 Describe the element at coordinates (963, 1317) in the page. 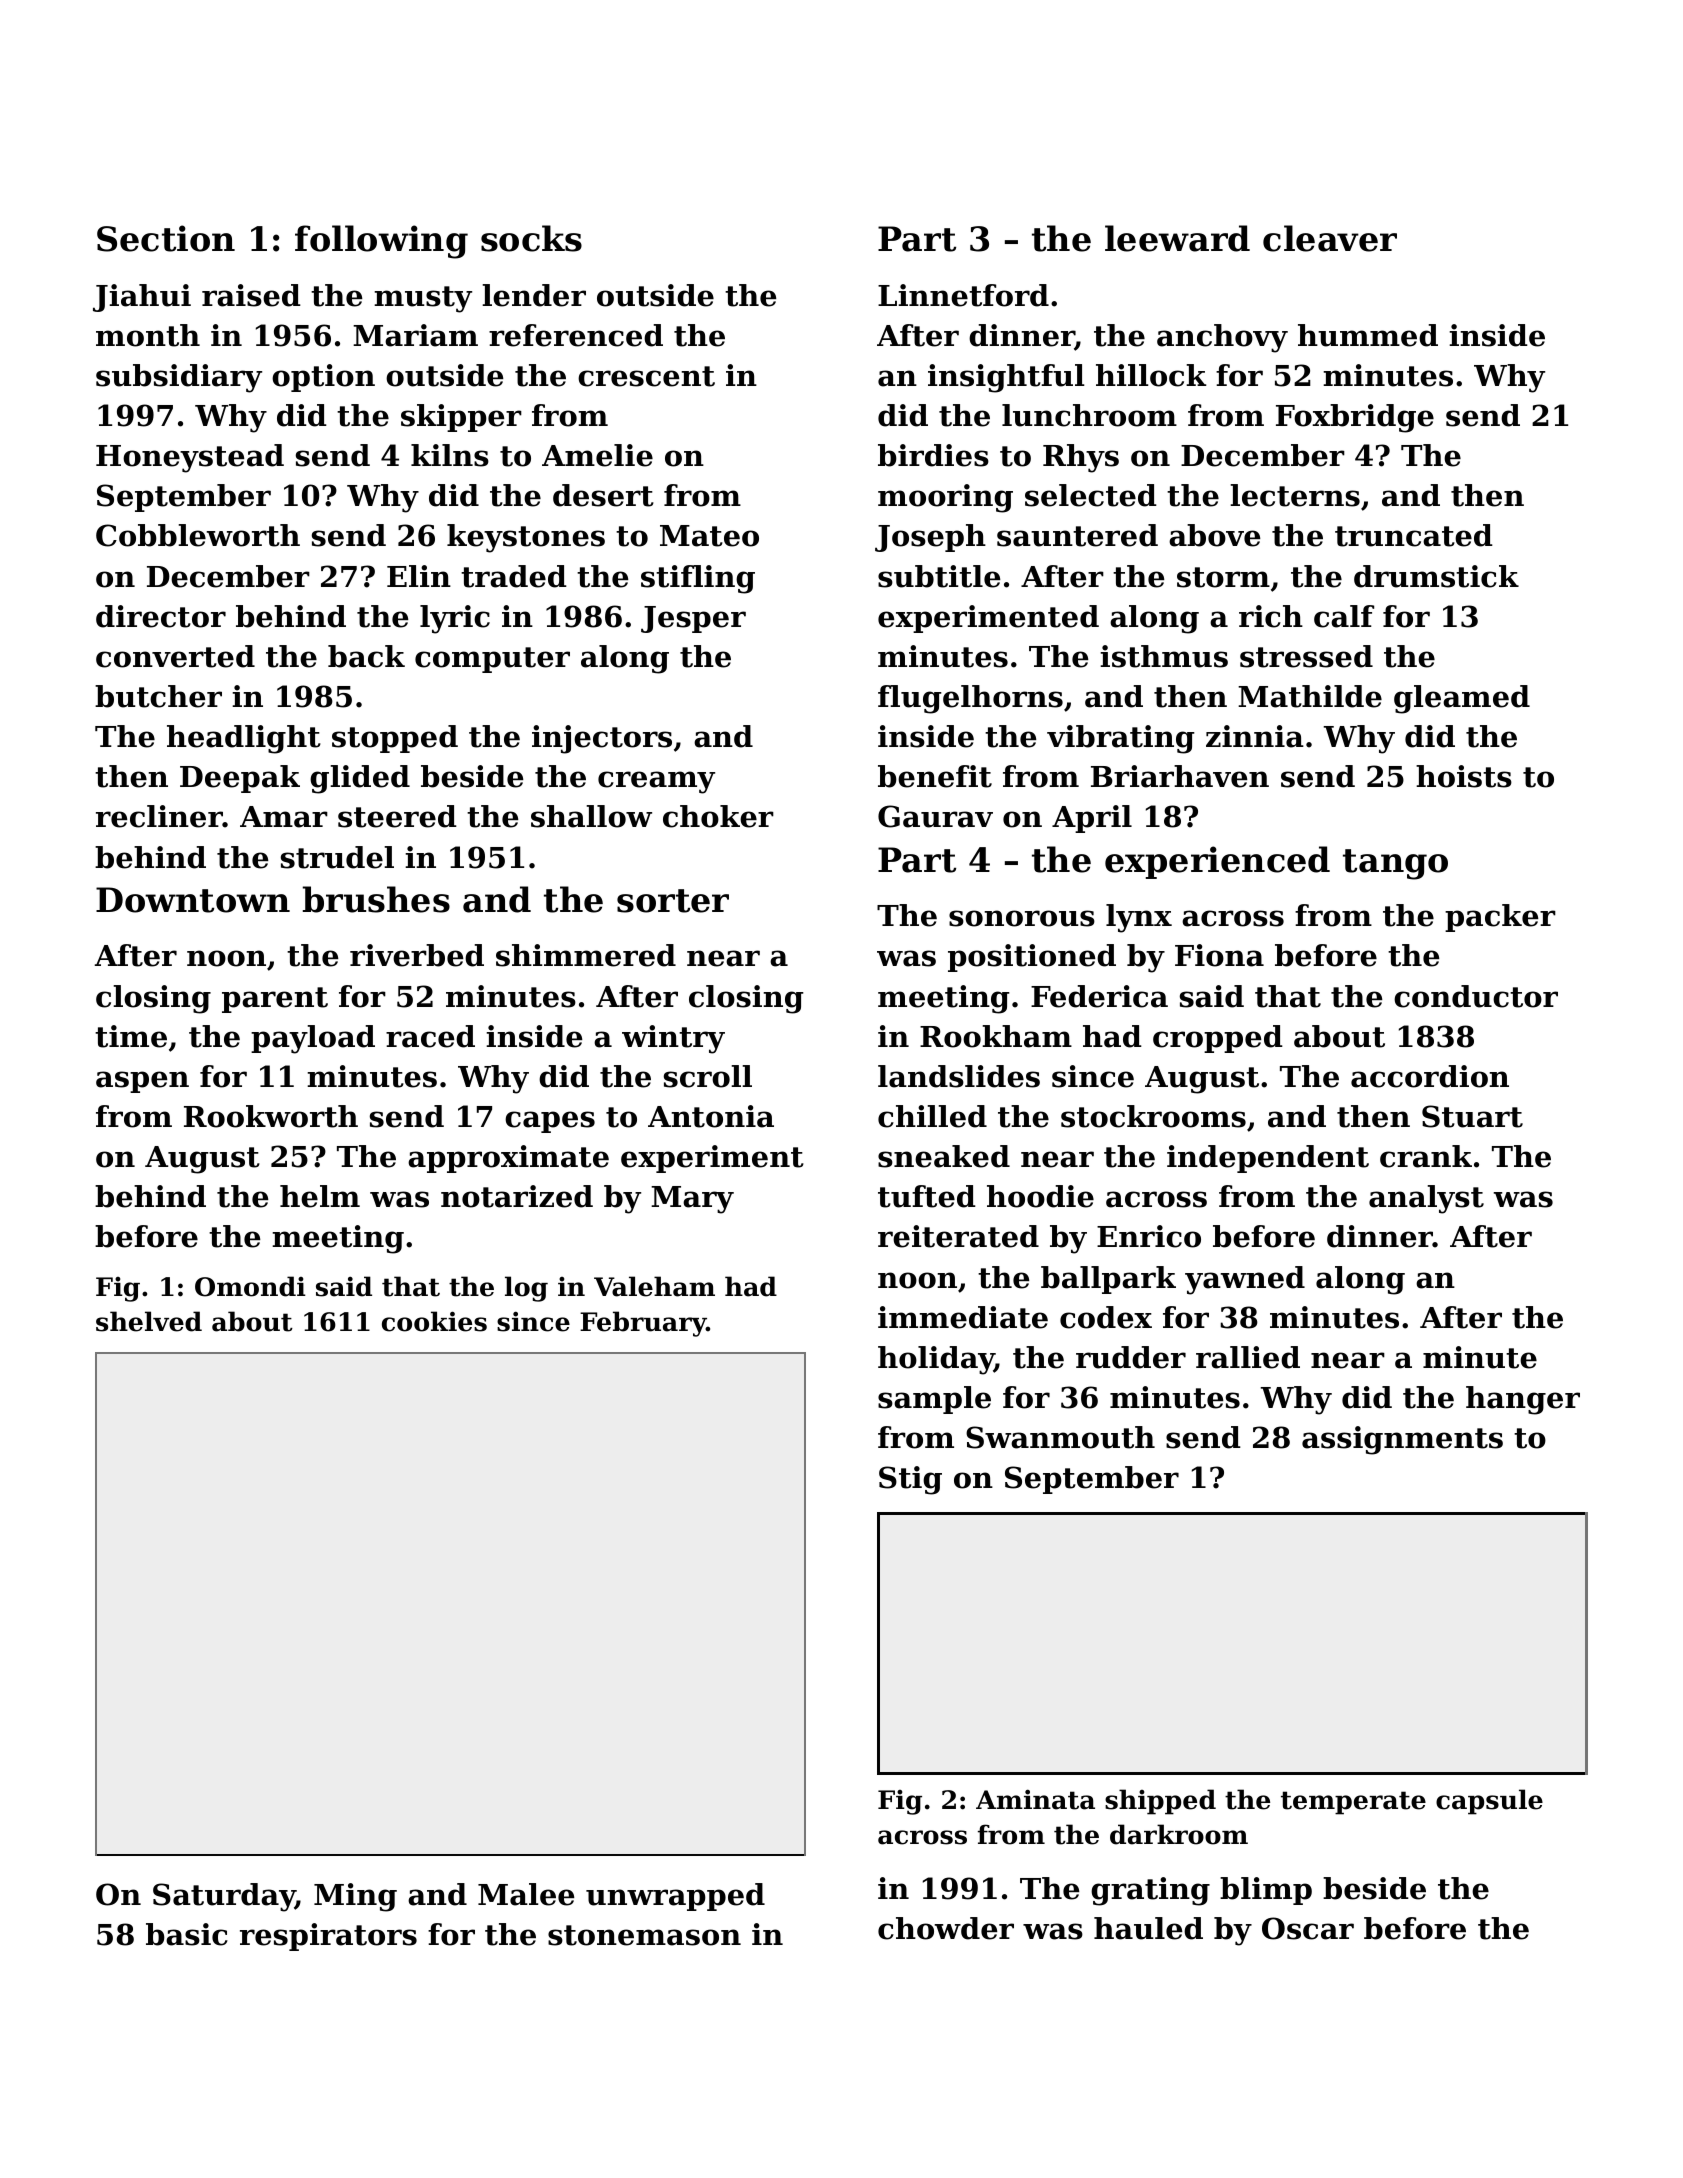

I see `immediate` at that location.
